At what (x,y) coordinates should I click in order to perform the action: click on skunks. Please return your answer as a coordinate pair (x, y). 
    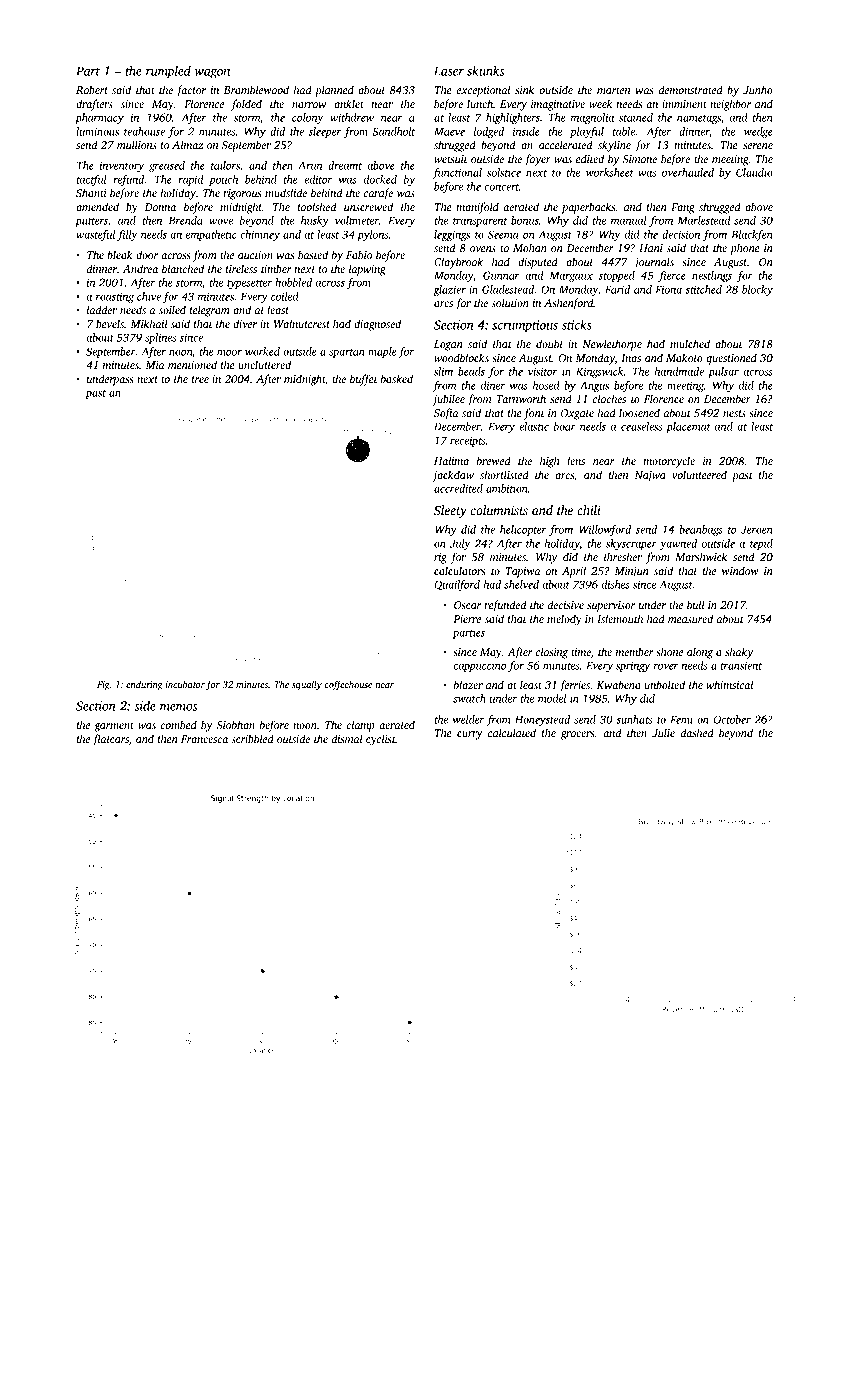
    Looking at the image, I should click on (485, 70).
